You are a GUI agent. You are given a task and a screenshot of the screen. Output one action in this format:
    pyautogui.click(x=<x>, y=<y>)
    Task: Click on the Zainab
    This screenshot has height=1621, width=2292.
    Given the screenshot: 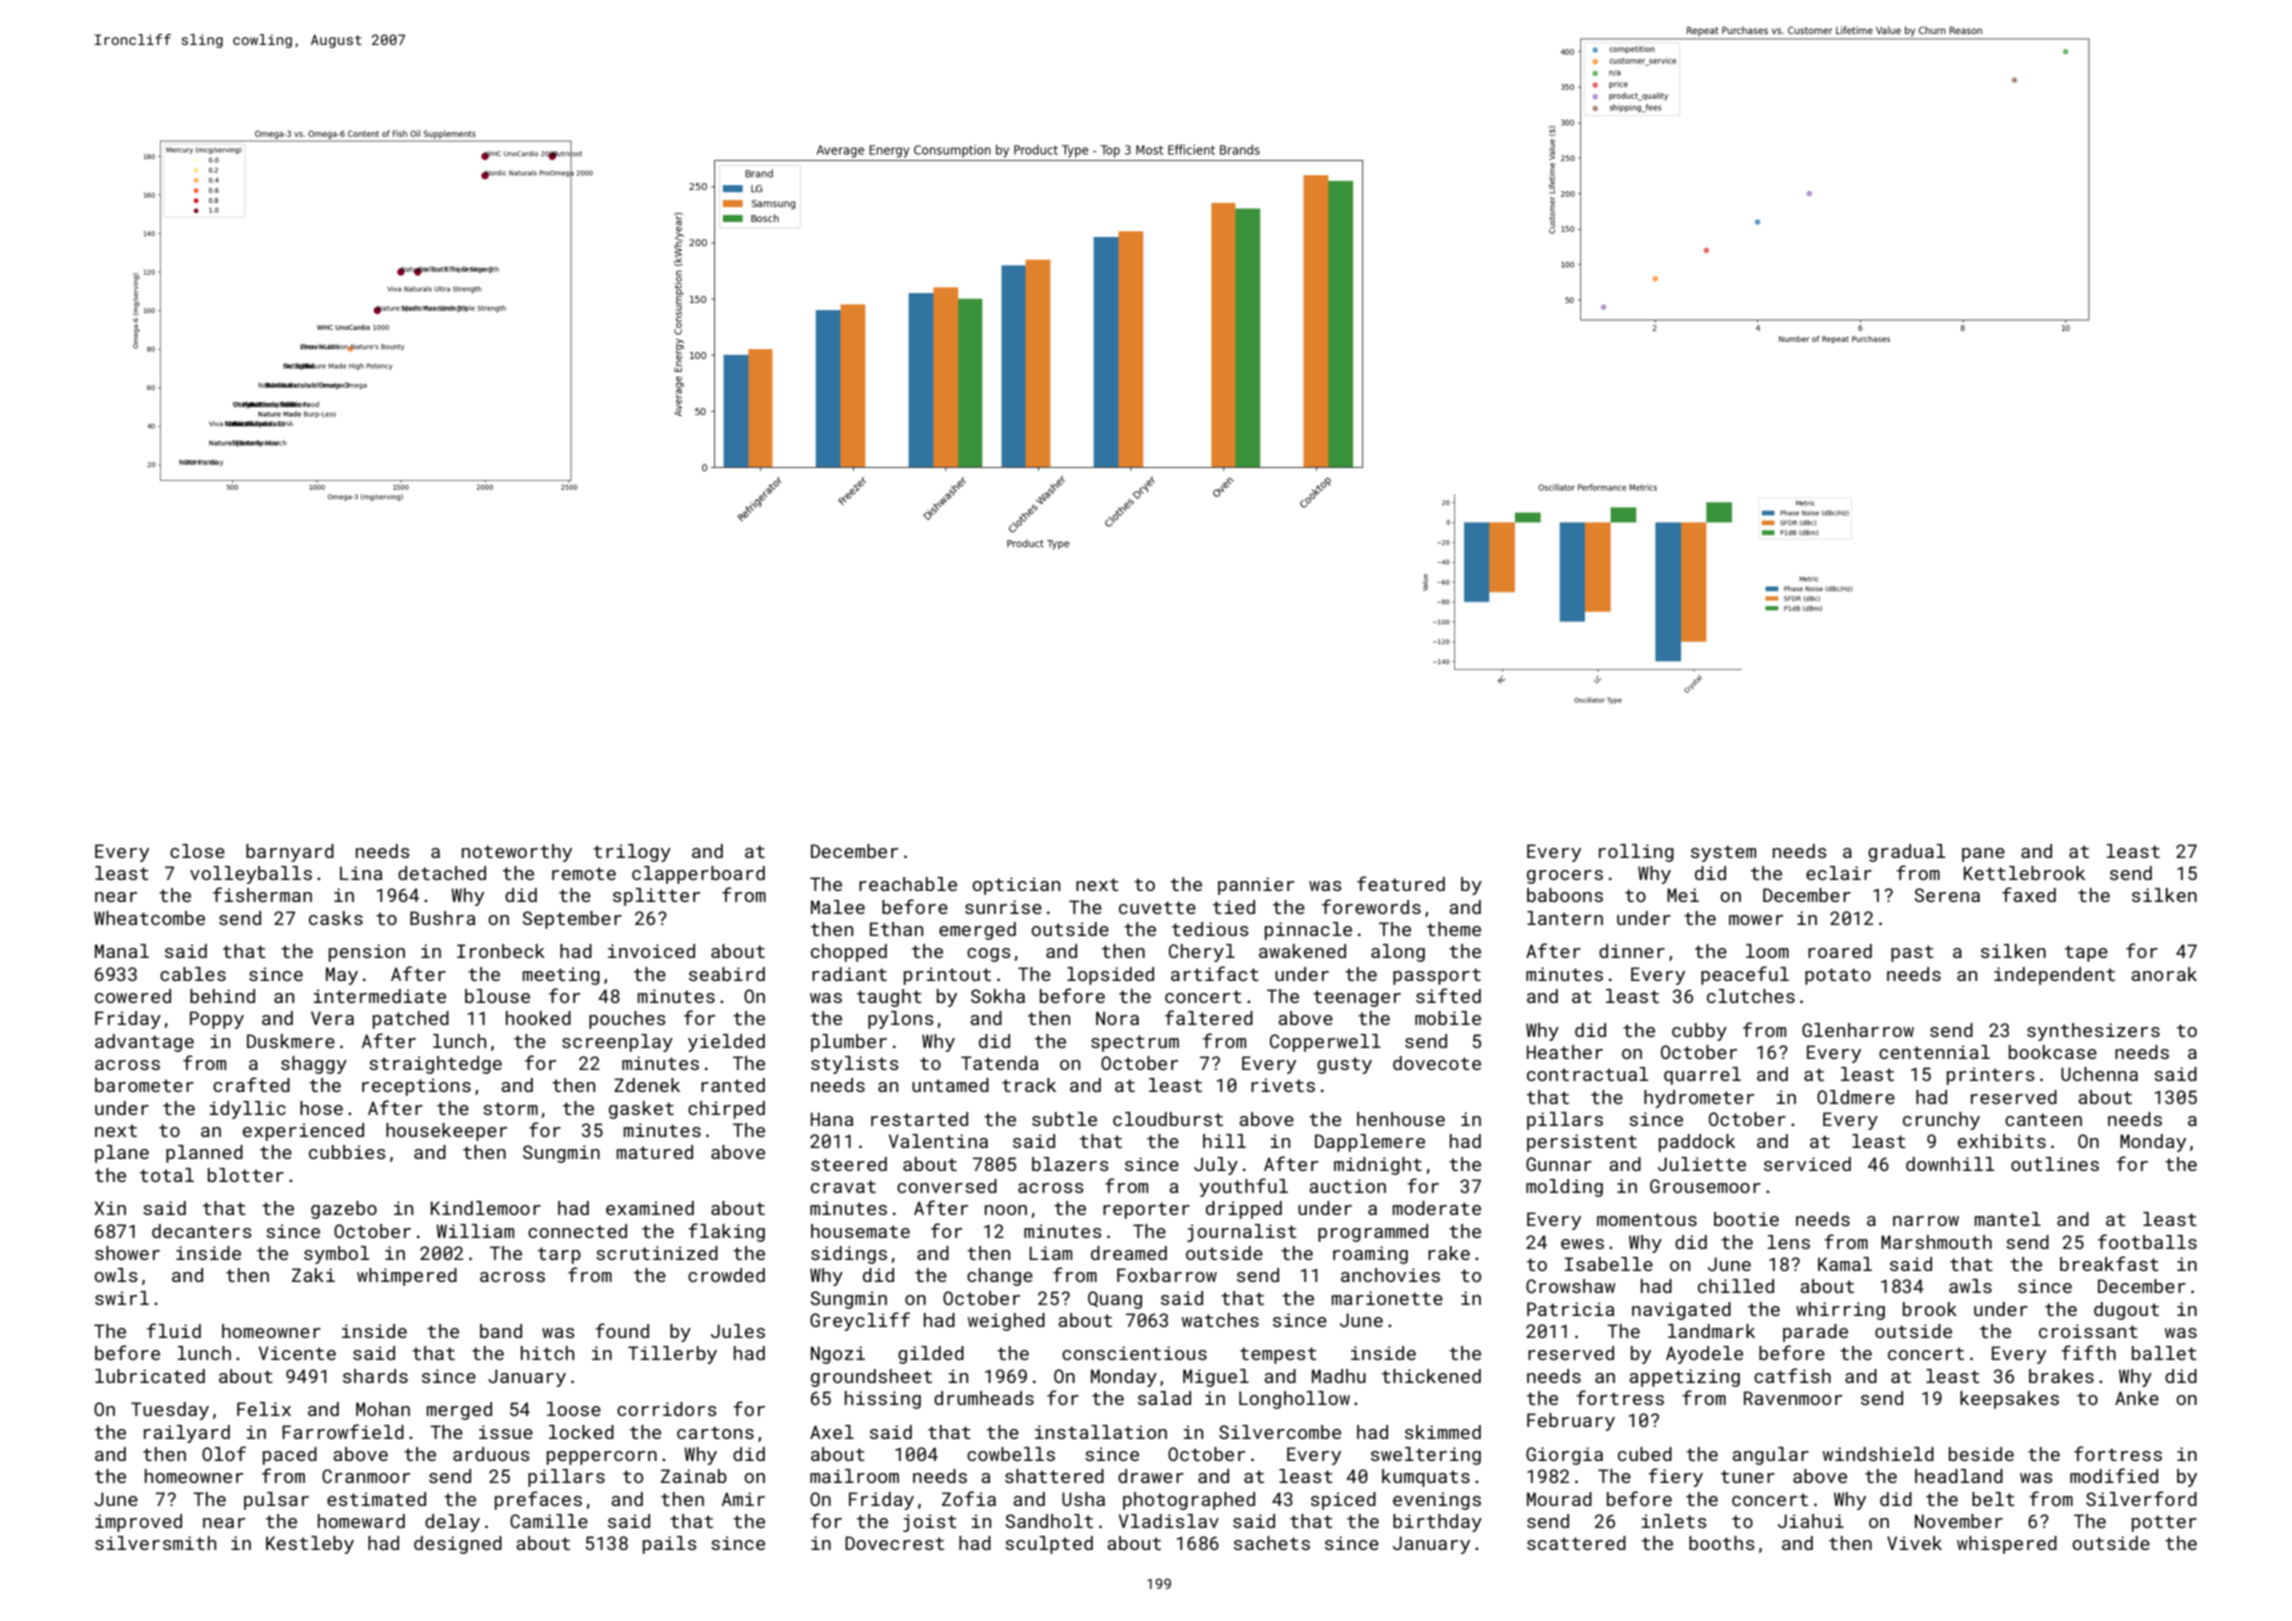 What is the action you would take?
    pyautogui.click(x=694, y=1476)
